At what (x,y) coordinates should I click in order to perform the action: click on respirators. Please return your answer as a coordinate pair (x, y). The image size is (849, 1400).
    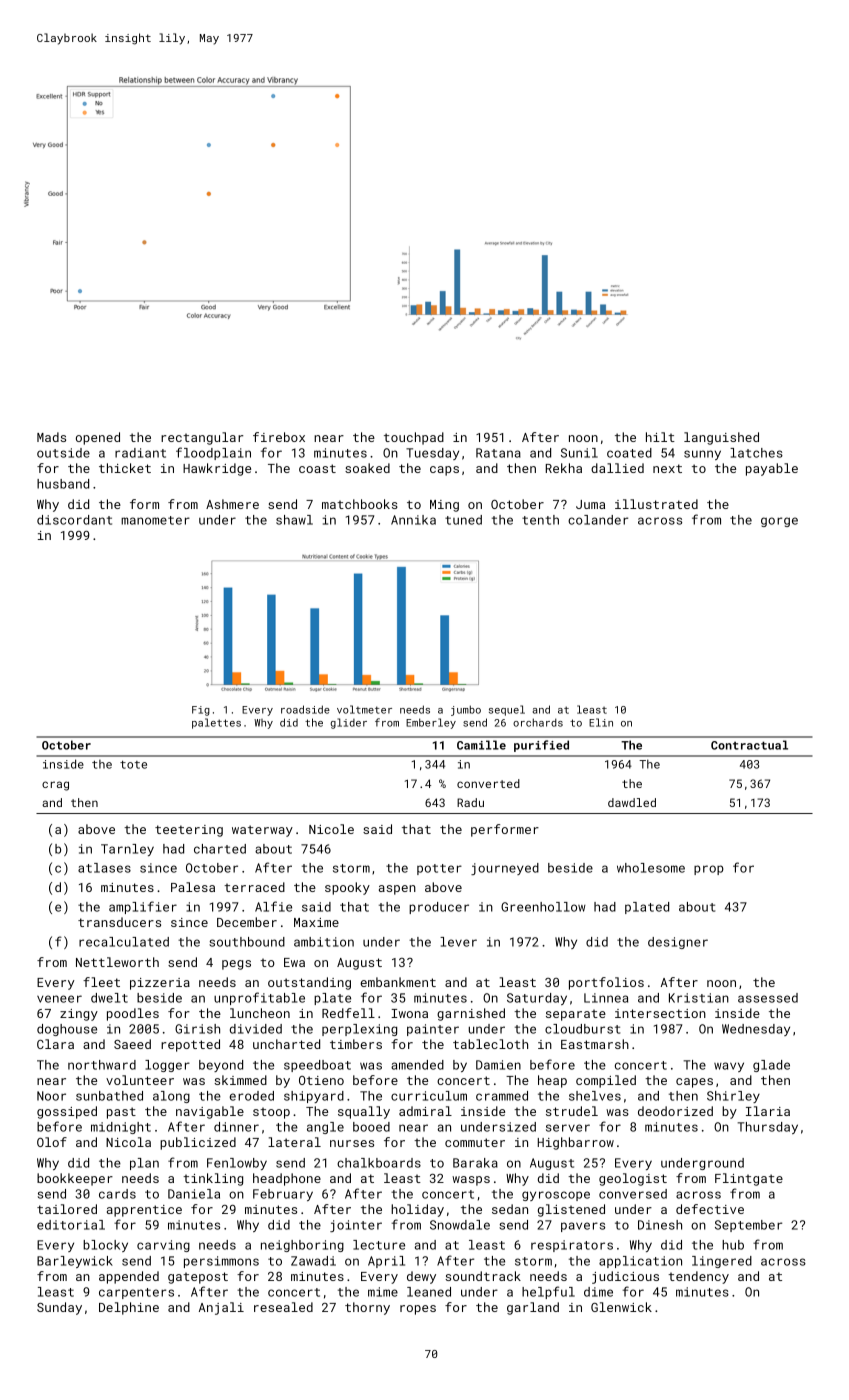
    Looking at the image, I should click on (572, 1246).
